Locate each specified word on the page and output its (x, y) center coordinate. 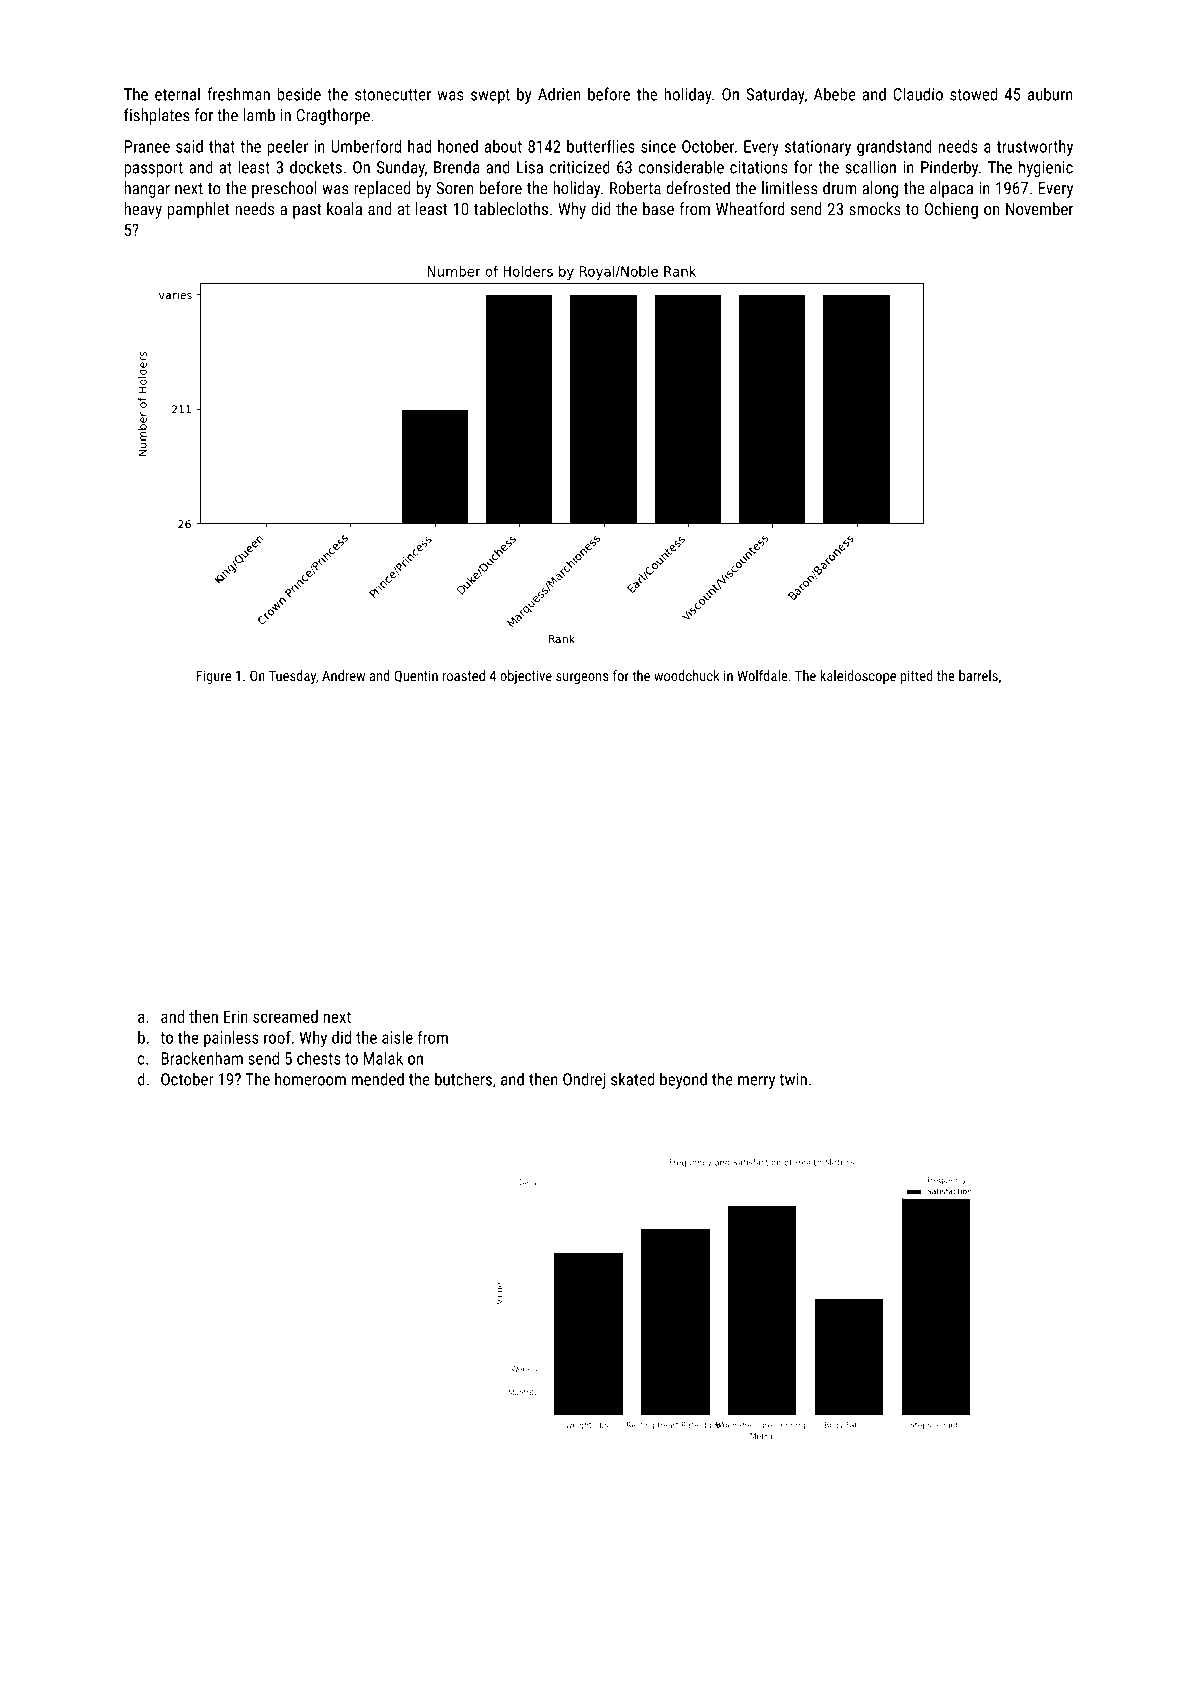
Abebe (835, 94)
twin (793, 1079)
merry (756, 1082)
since (658, 146)
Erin (236, 1016)
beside (299, 94)
